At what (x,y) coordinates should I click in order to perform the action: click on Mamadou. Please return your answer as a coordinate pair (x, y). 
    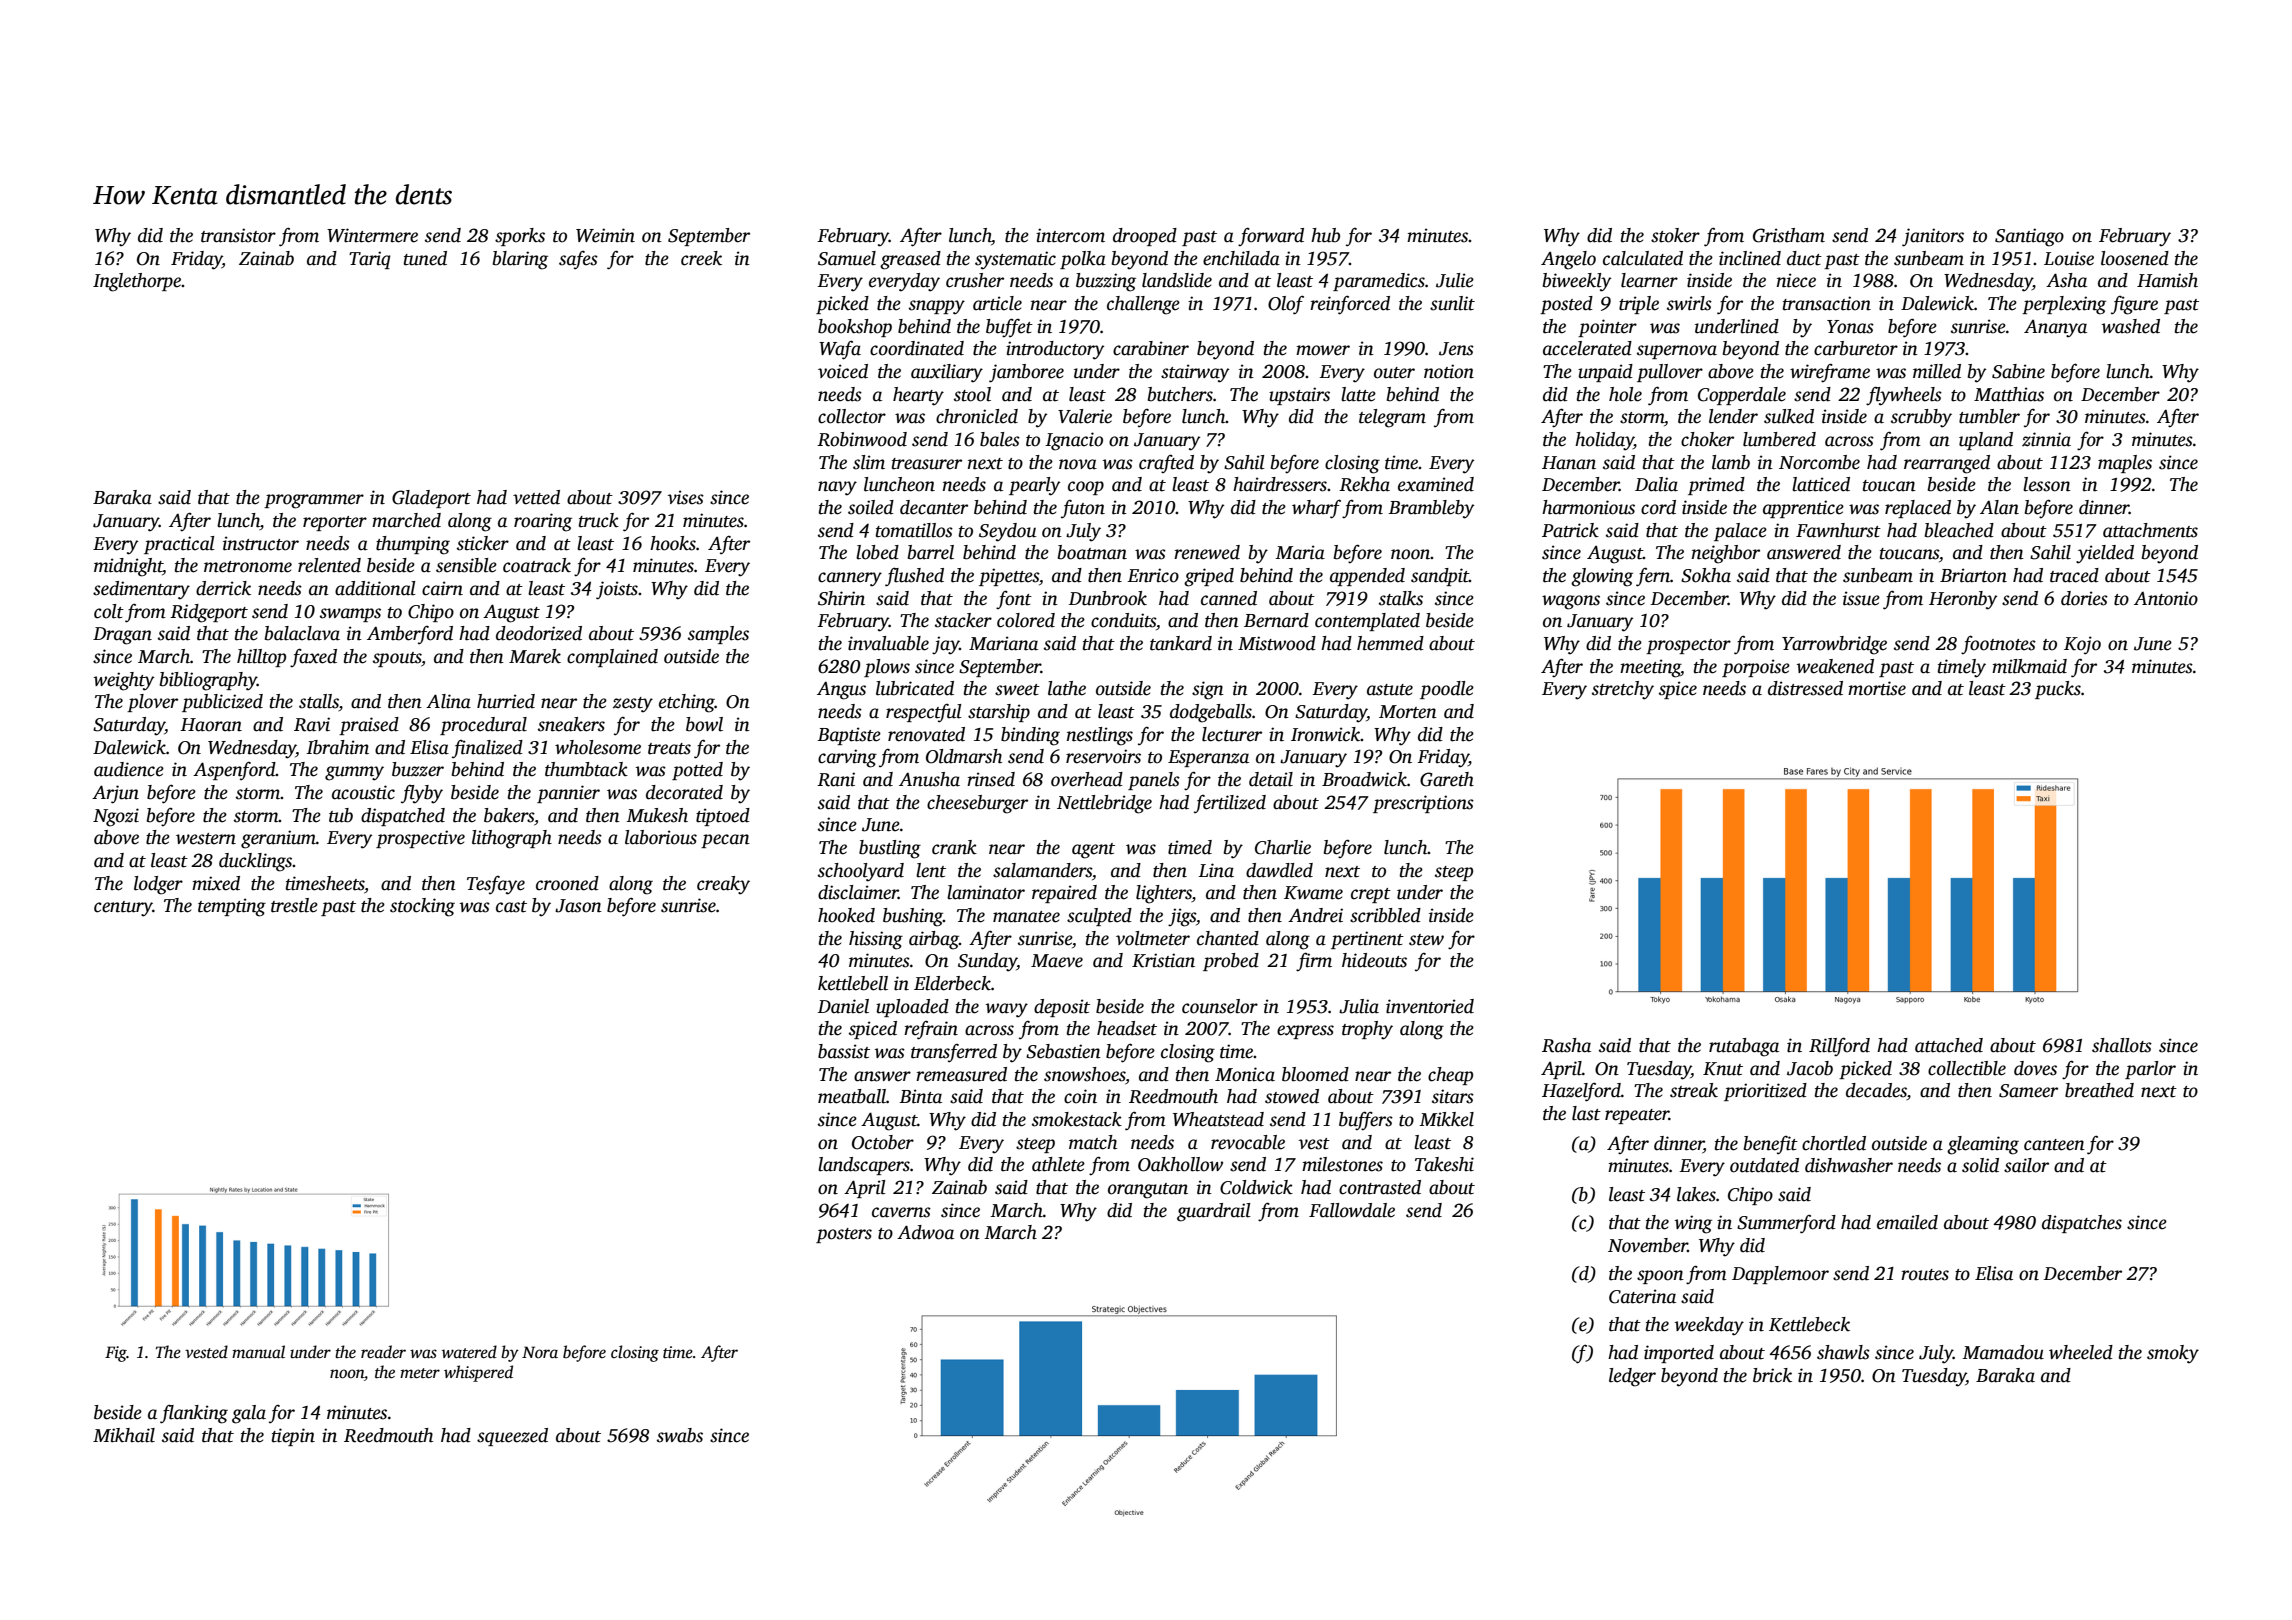
    Looking at the image, I should click on (2003, 1352).
